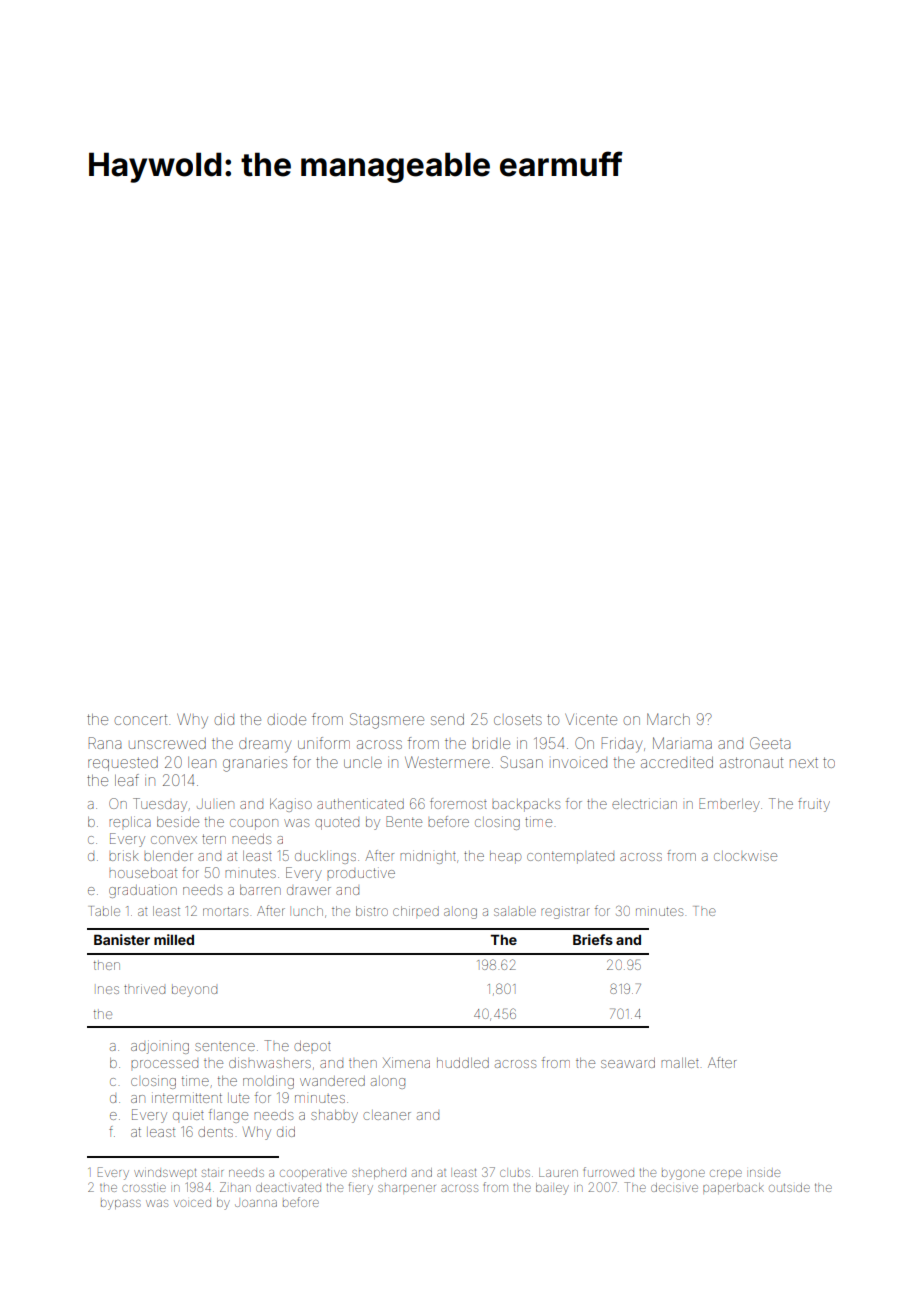  What do you see at coordinates (372, 911) in the screenshot?
I see `bistro` at bounding box center [372, 911].
